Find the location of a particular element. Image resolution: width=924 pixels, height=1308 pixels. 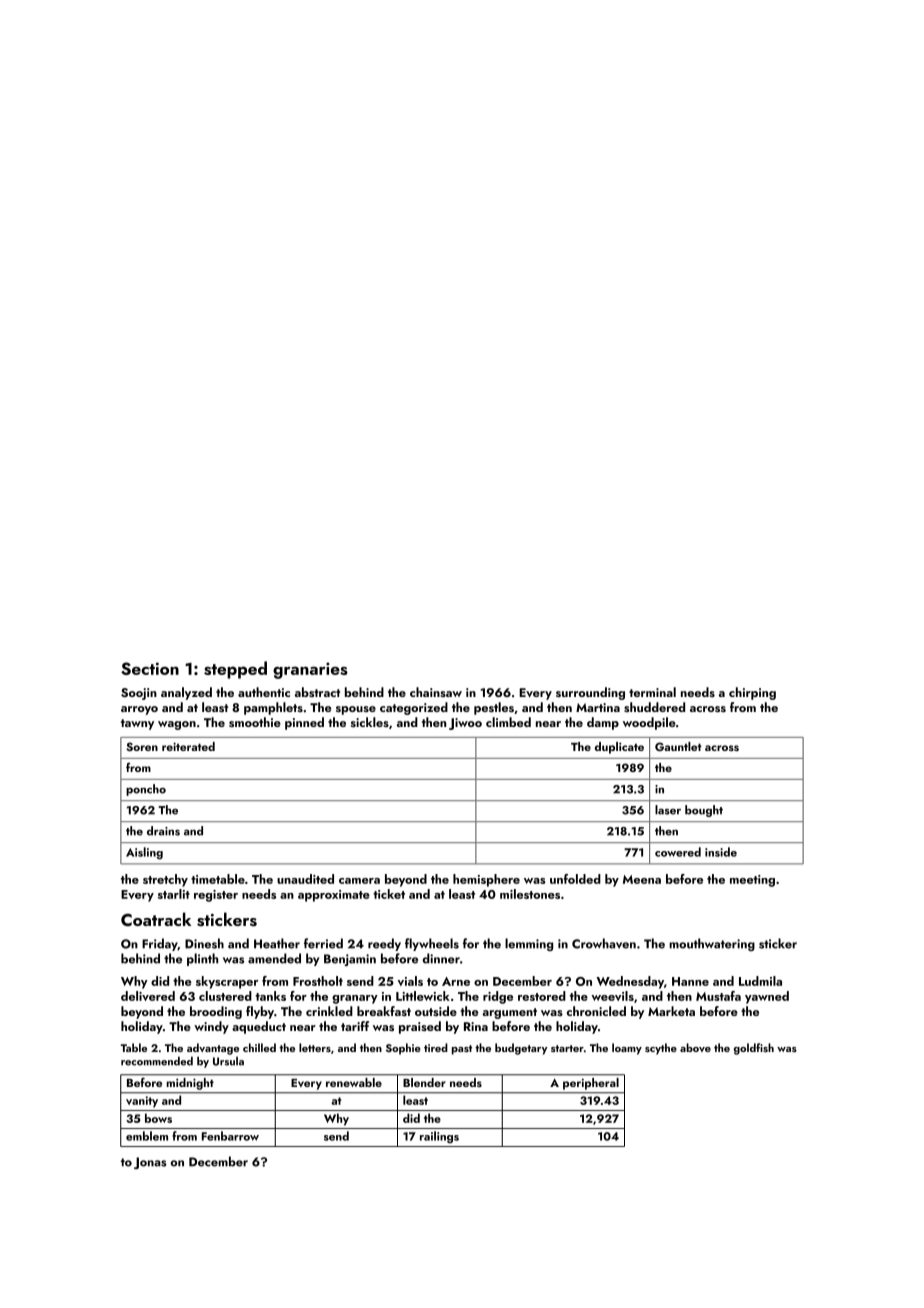

tired is located at coordinates (436, 1047).
